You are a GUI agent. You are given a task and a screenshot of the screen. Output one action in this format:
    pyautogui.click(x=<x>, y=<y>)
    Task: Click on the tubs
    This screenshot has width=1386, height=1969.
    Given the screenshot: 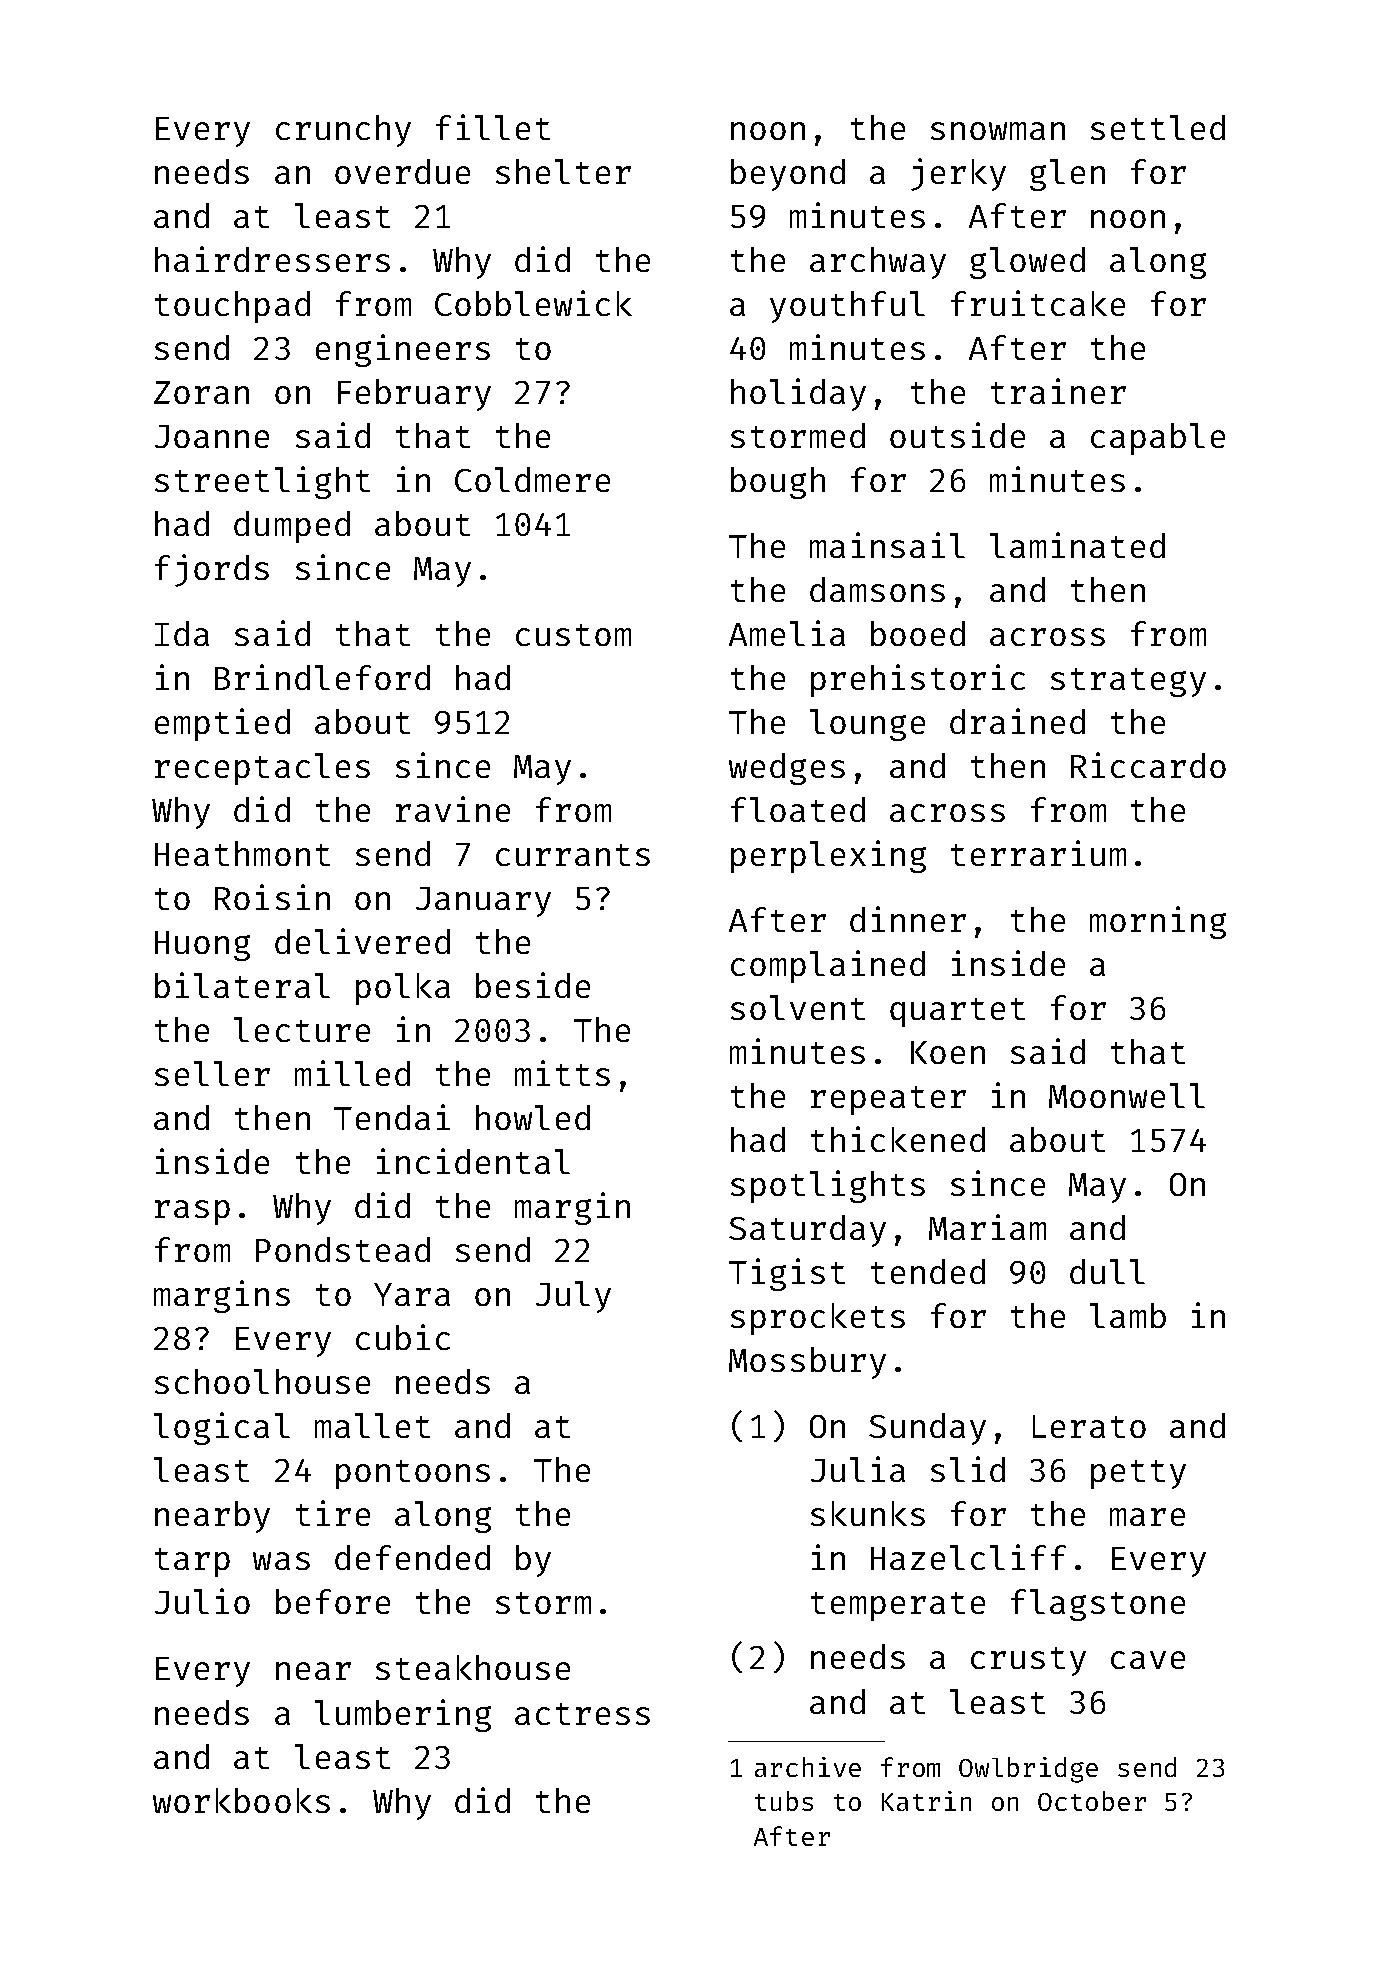 What is the action you would take?
    pyautogui.click(x=784, y=1801)
